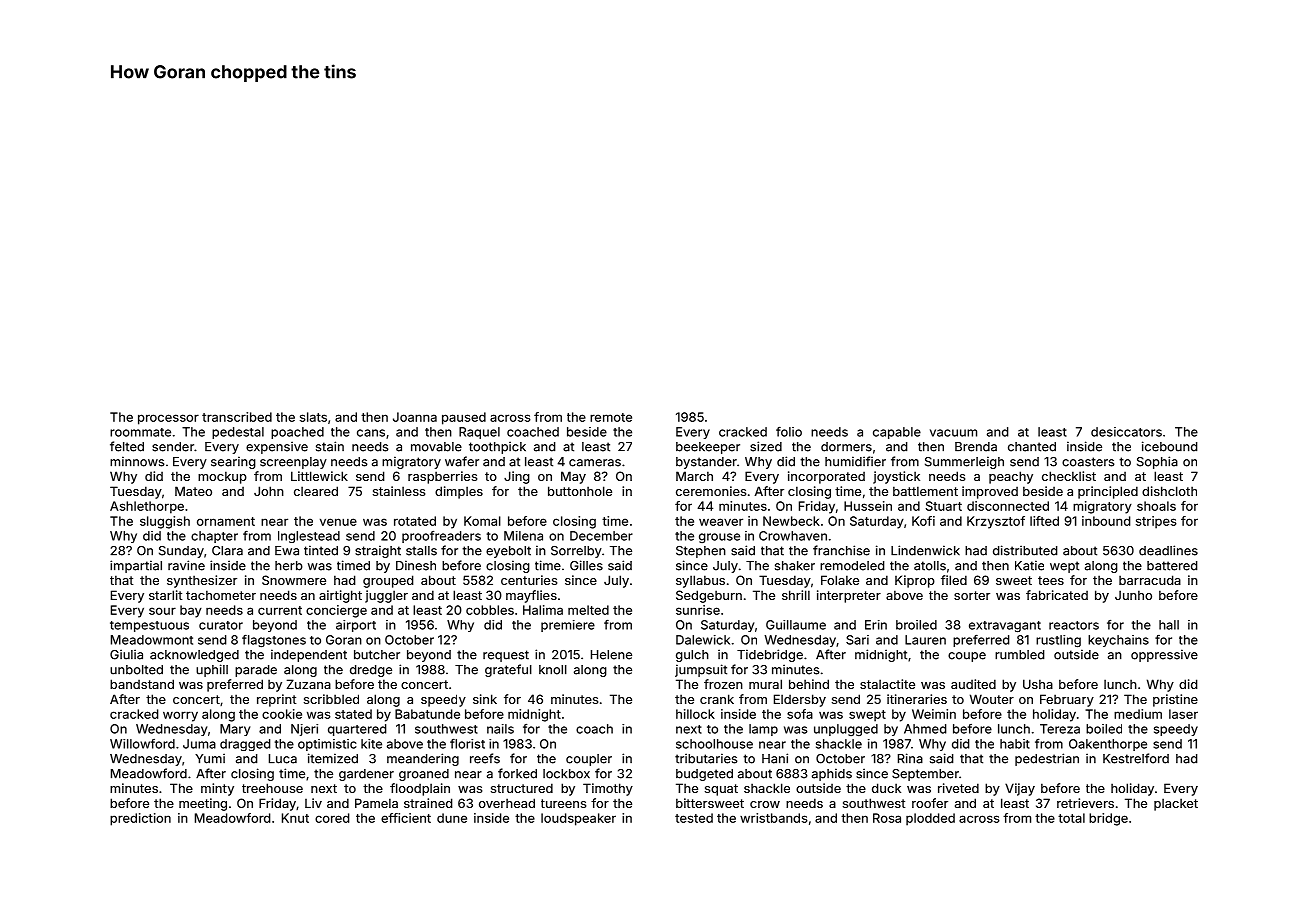 The width and height of the screenshot is (1308, 924). What do you see at coordinates (1126, 432) in the screenshot?
I see `desiccators` at bounding box center [1126, 432].
